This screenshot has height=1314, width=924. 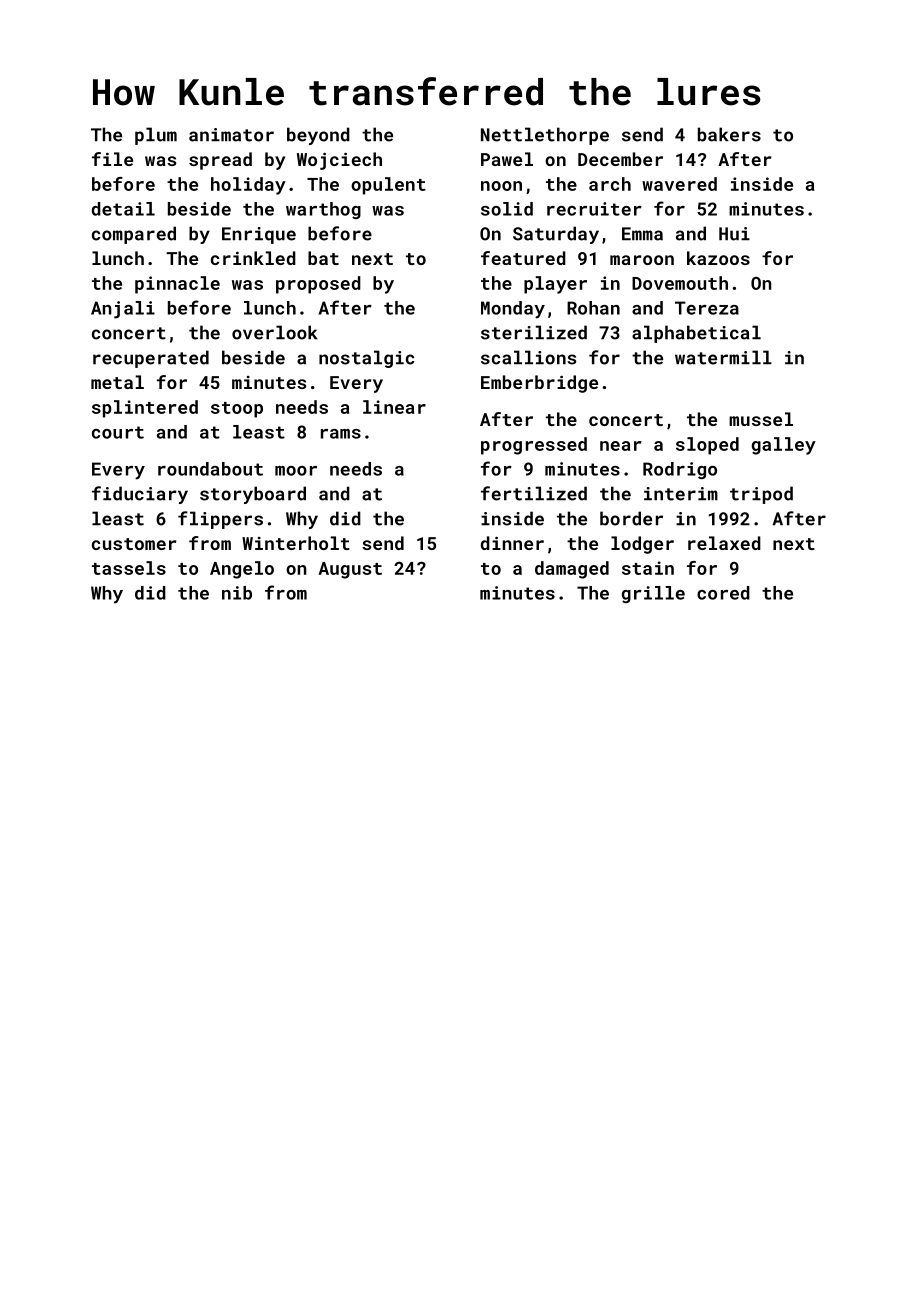 I want to click on Nettlethorpe, so click(x=545, y=136).
